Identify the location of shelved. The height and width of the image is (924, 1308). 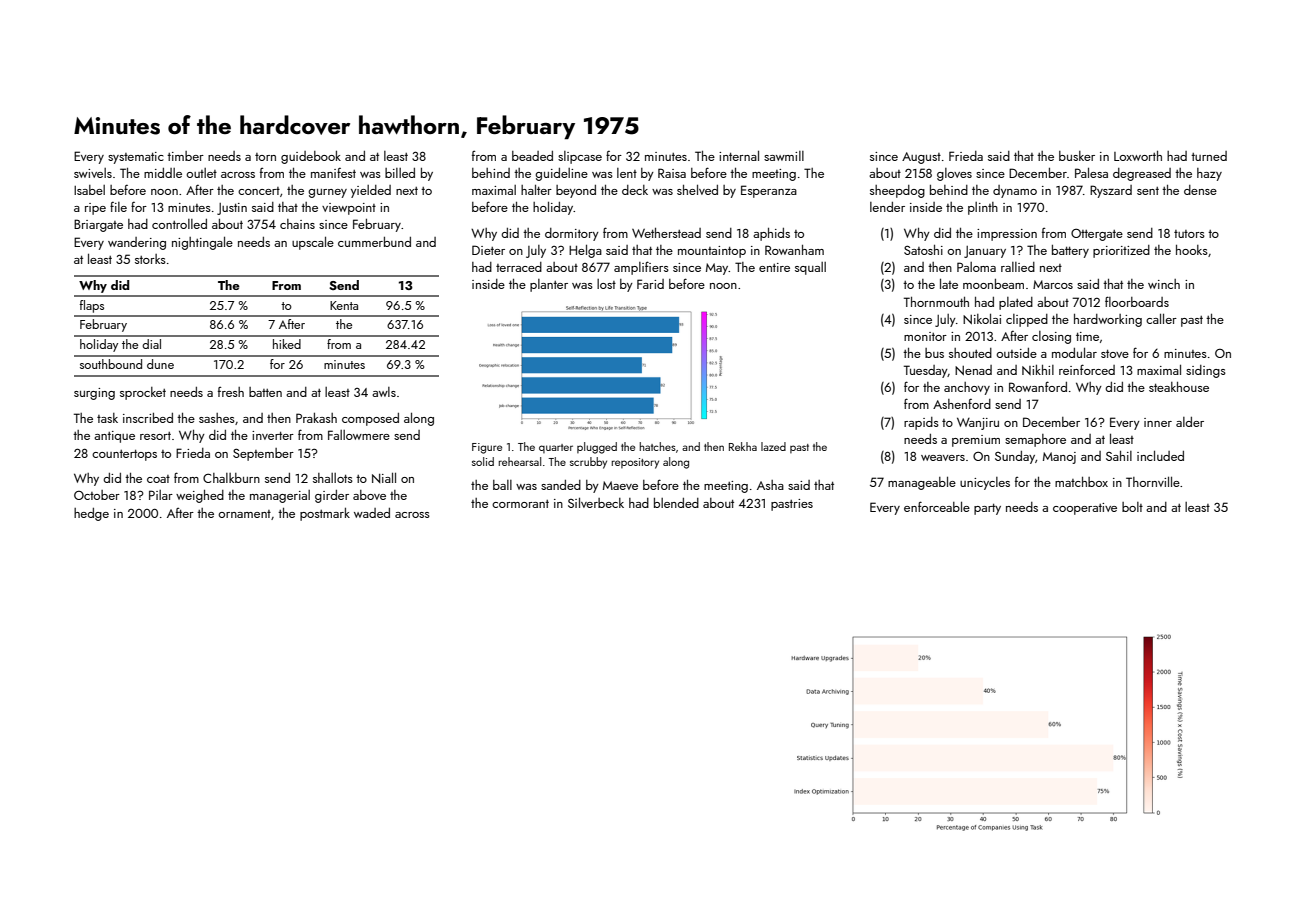
(697, 189).
